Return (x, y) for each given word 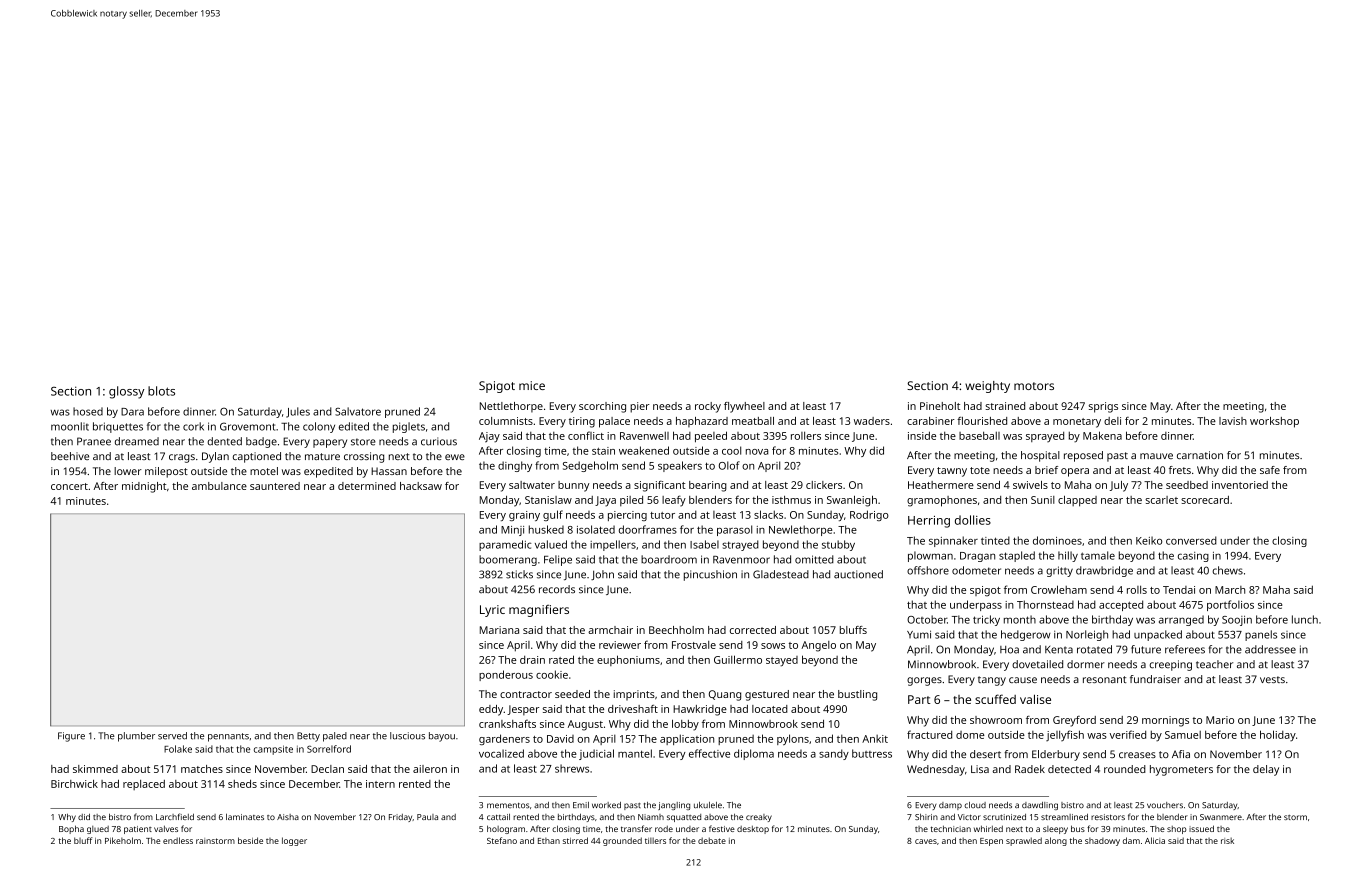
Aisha (288, 817)
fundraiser (1155, 679)
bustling (857, 695)
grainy (524, 516)
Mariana (499, 630)
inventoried (1240, 485)
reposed (1083, 456)
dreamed (137, 441)
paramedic (505, 545)
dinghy (515, 466)
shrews (572, 768)
